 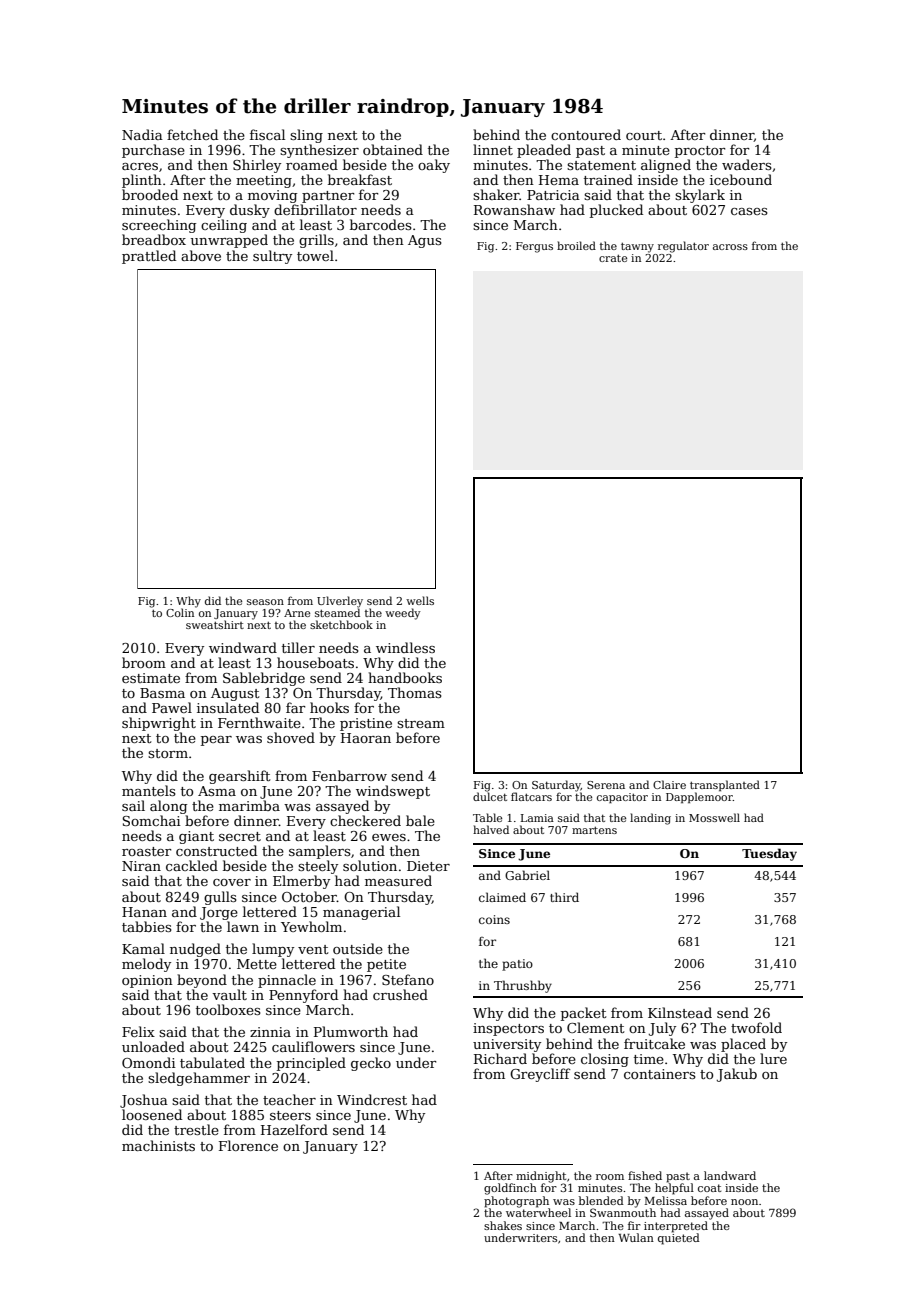 I want to click on pinnacle, so click(x=287, y=981).
